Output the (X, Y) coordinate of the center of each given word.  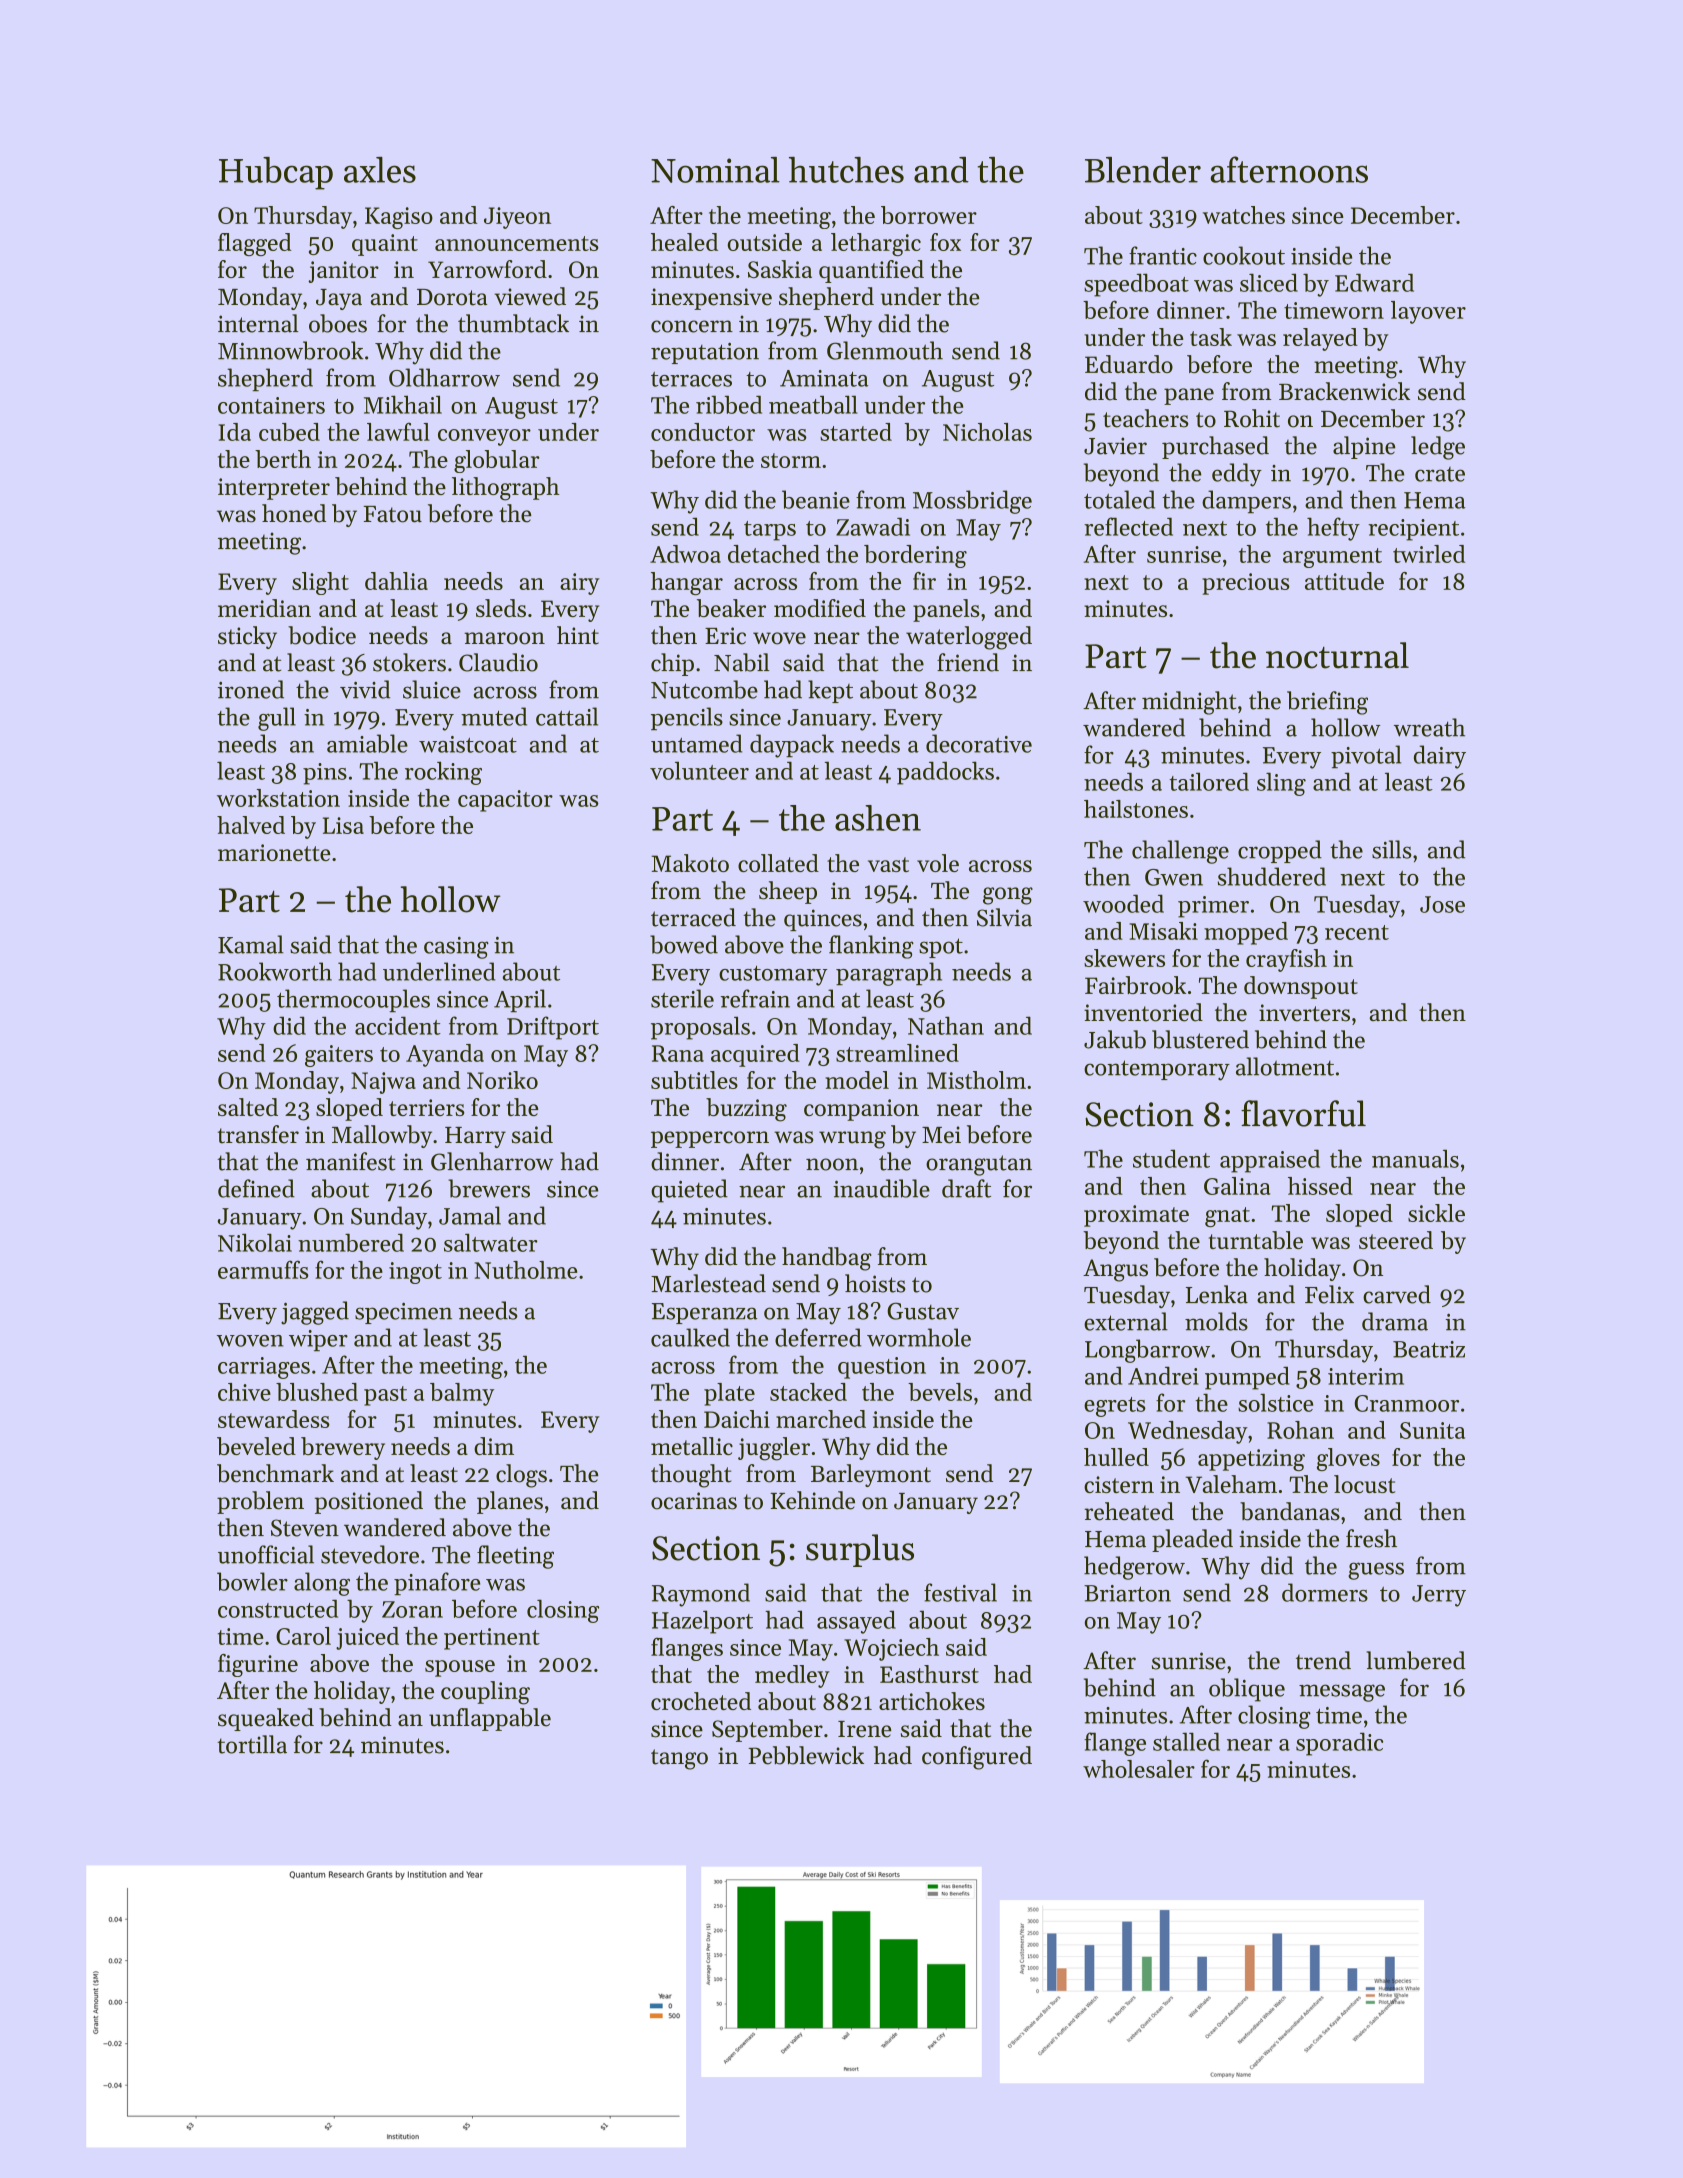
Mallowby (382, 1136)
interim (1366, 1376)
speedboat (1136, 285)
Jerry (1439, 1596)
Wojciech (891, 1649)
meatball (813, 404)
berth (283, 459)
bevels (940, 1392)
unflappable (490, 1719)
